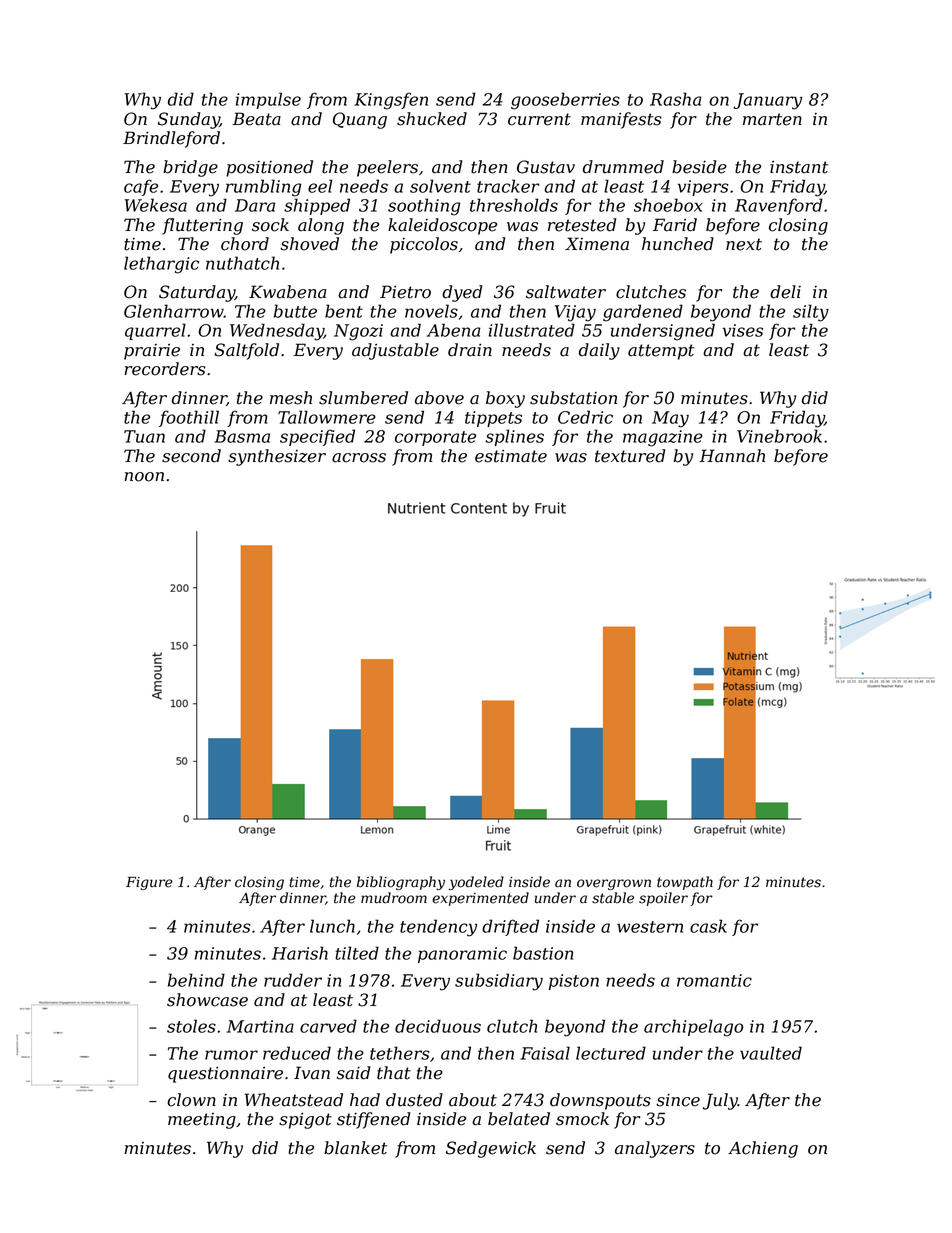 Image resolution: width=952 pixels, height=1233 pixels. I want to click on peelers, so click(387, 168).
